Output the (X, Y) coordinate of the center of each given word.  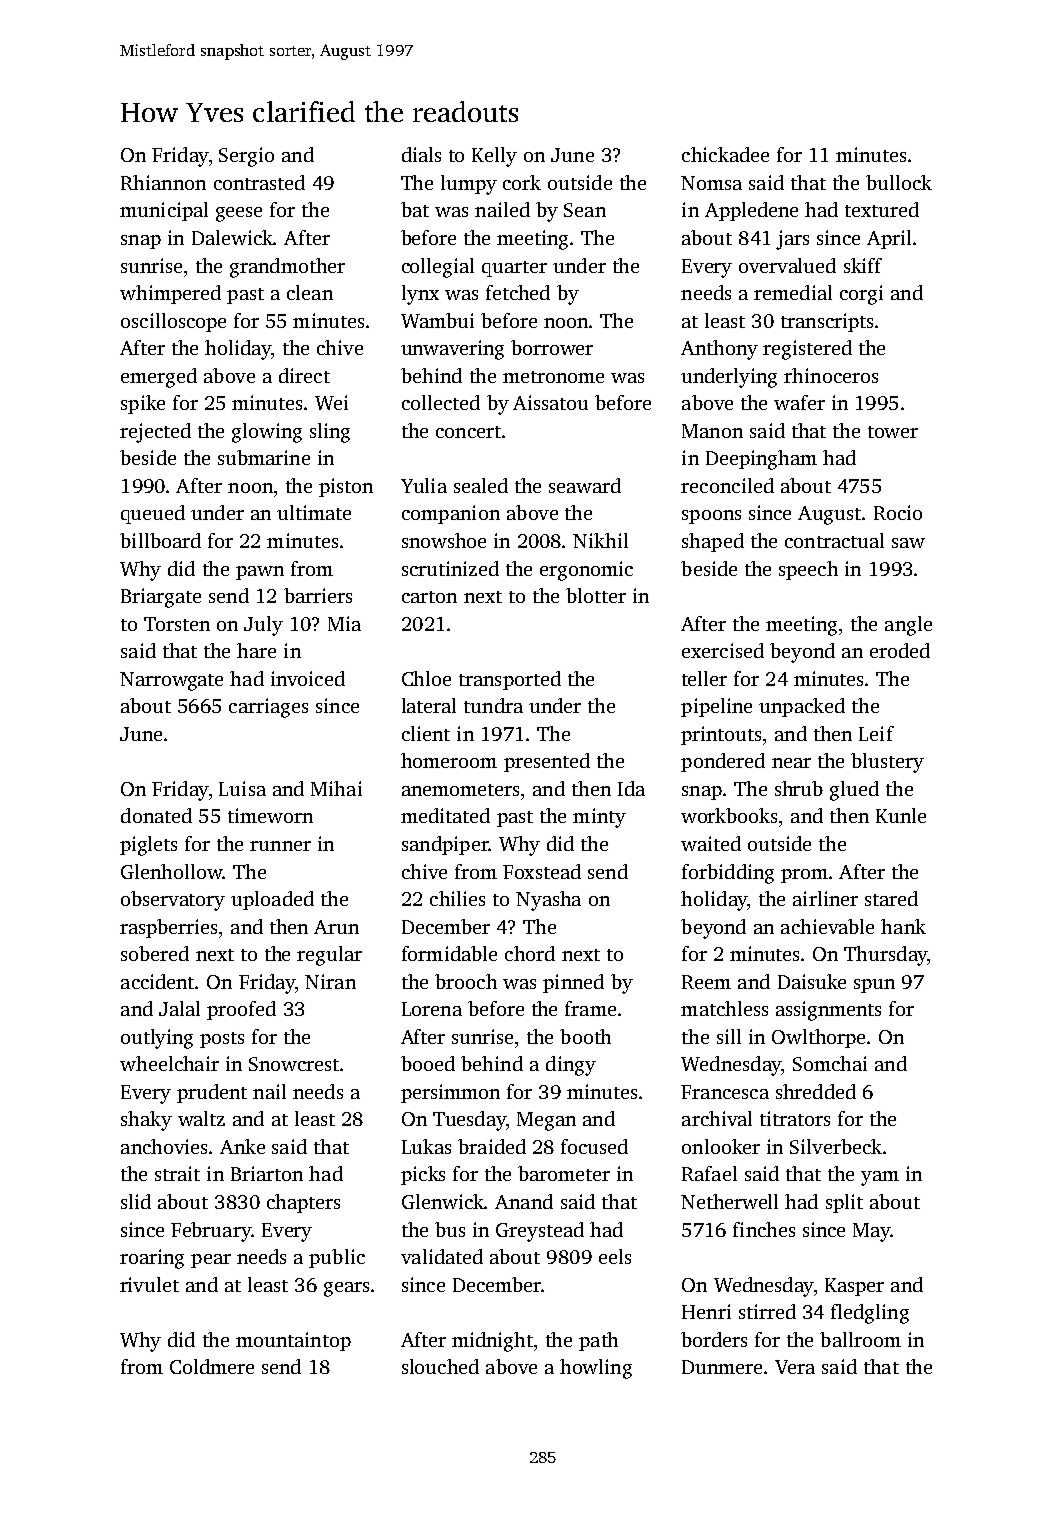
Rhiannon (163, 182)
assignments (828, 1011)
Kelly (494, 157)
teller (704, 678)
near (791, 763)
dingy (571, 1066)
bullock (899, 182)
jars (792, 240)
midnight (492, 1342)
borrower (552, 347)
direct (304, 375)
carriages (268, 708)
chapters (303, 1203)
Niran (330, 981)
